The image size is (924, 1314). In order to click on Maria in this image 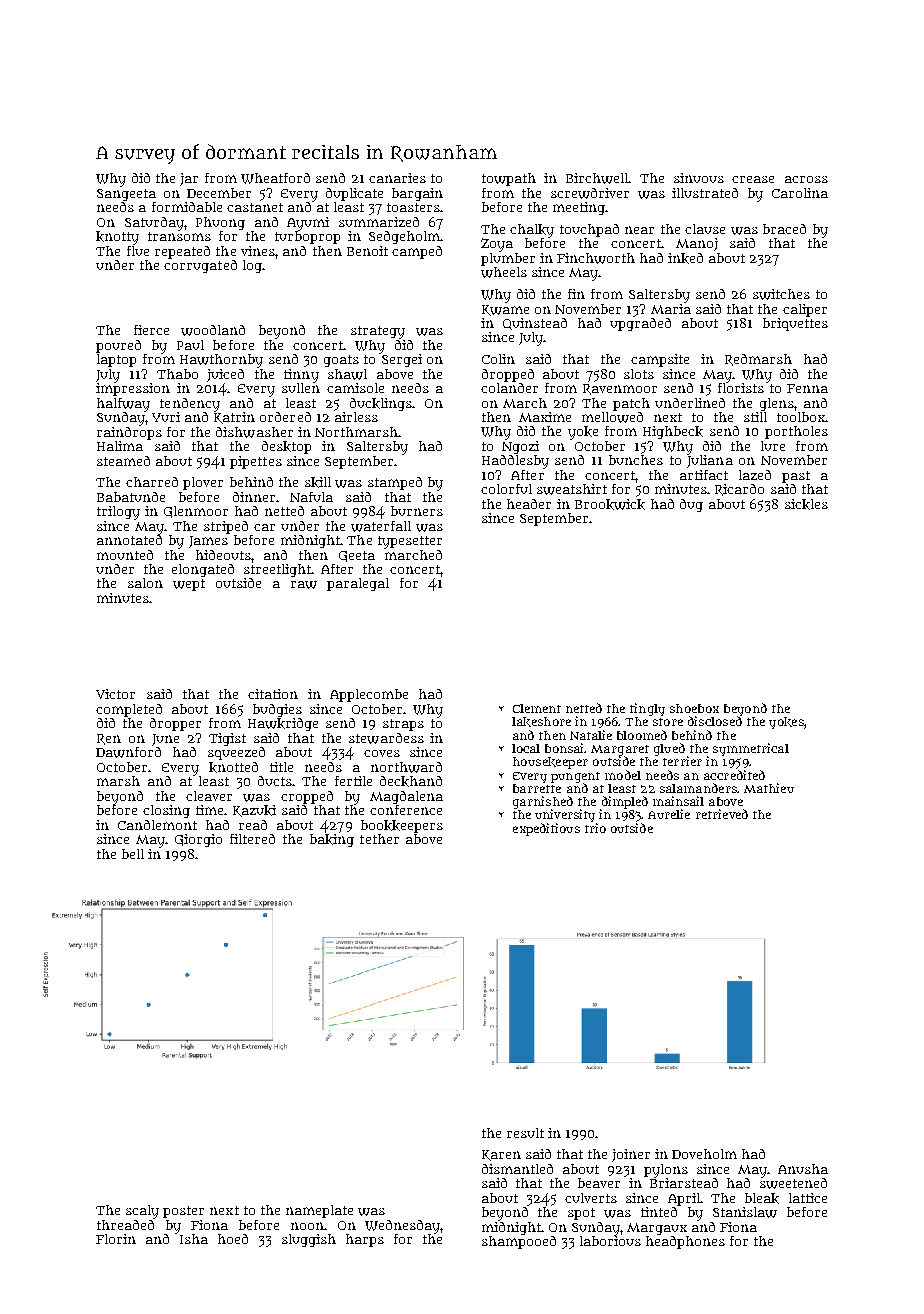, I will do `click(671, 309)`.
